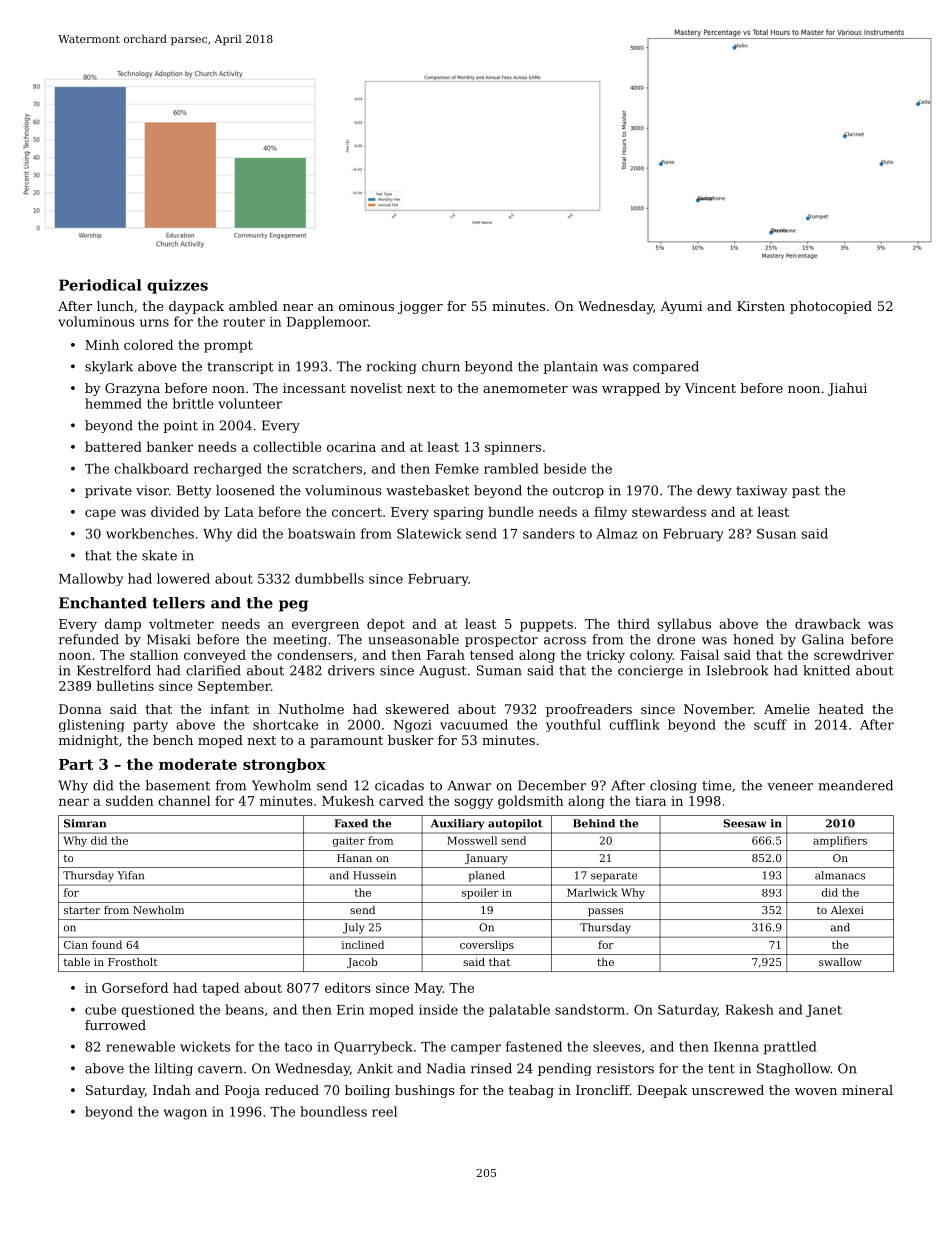  Describe the element at coordinates (745, 823) in the screenshot. I see `Seesaw` at that location.
